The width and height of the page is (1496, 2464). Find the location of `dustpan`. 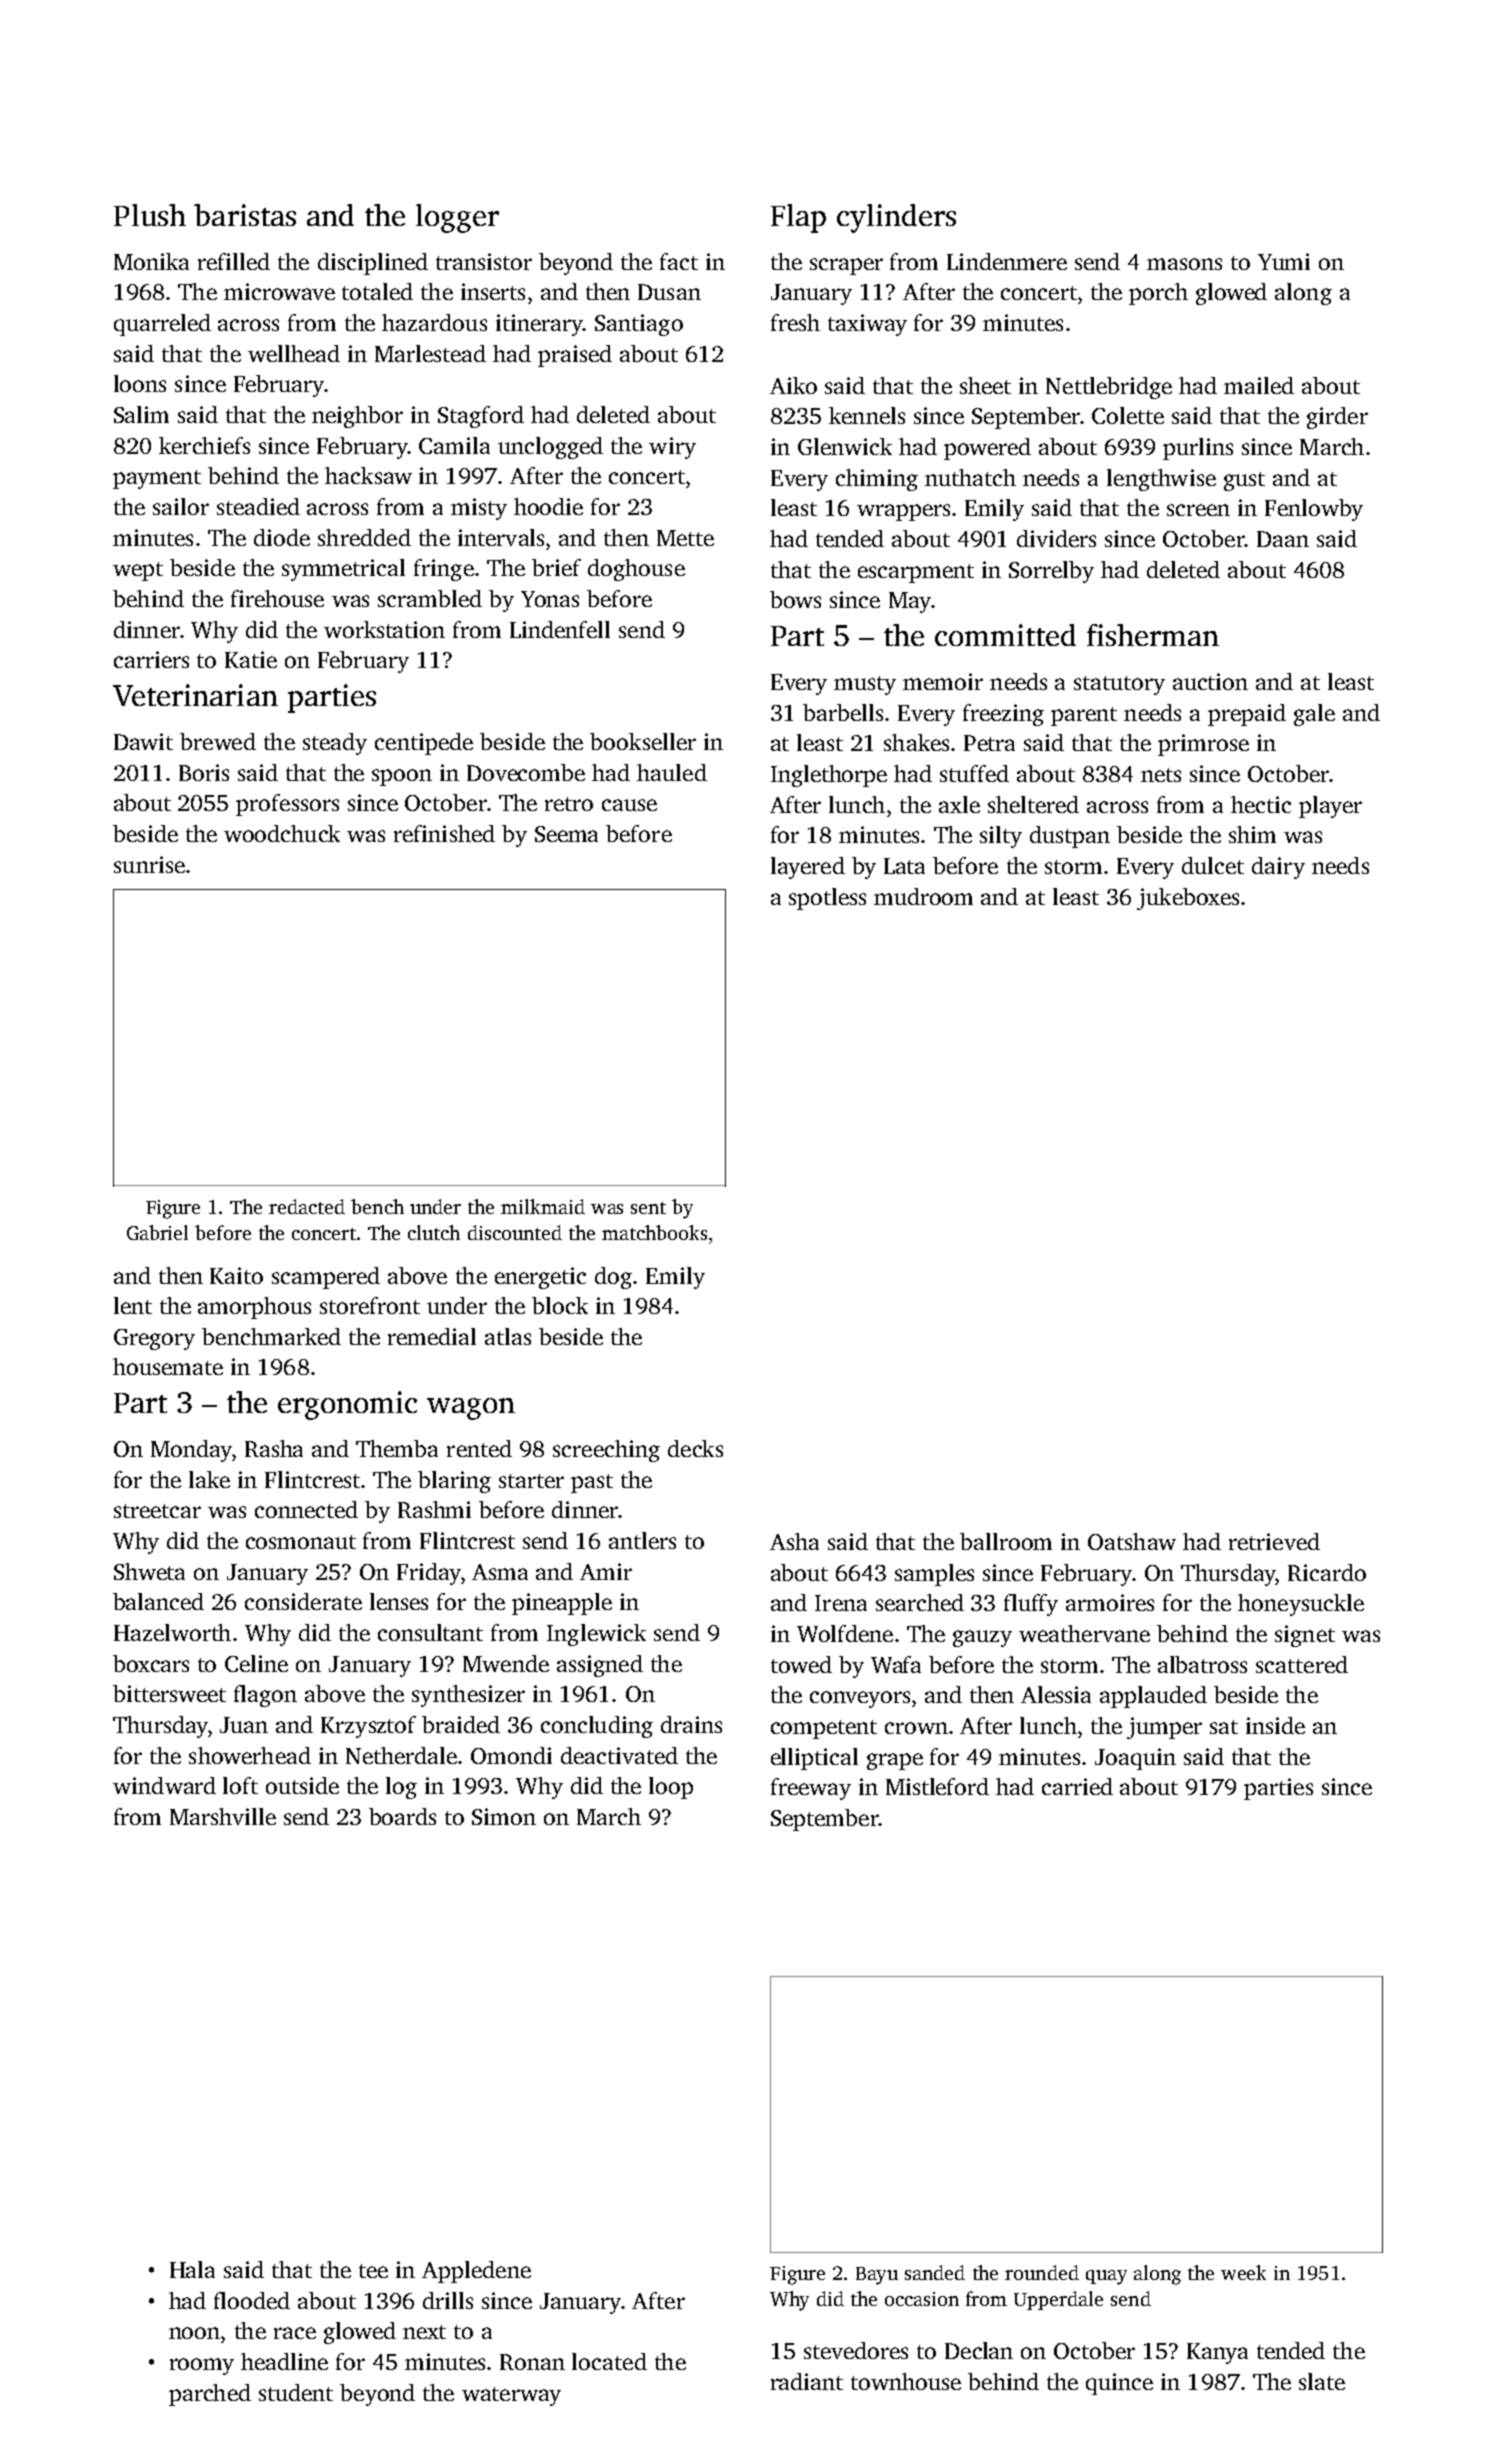

dustpan is located at coordinates (1070, 837).
